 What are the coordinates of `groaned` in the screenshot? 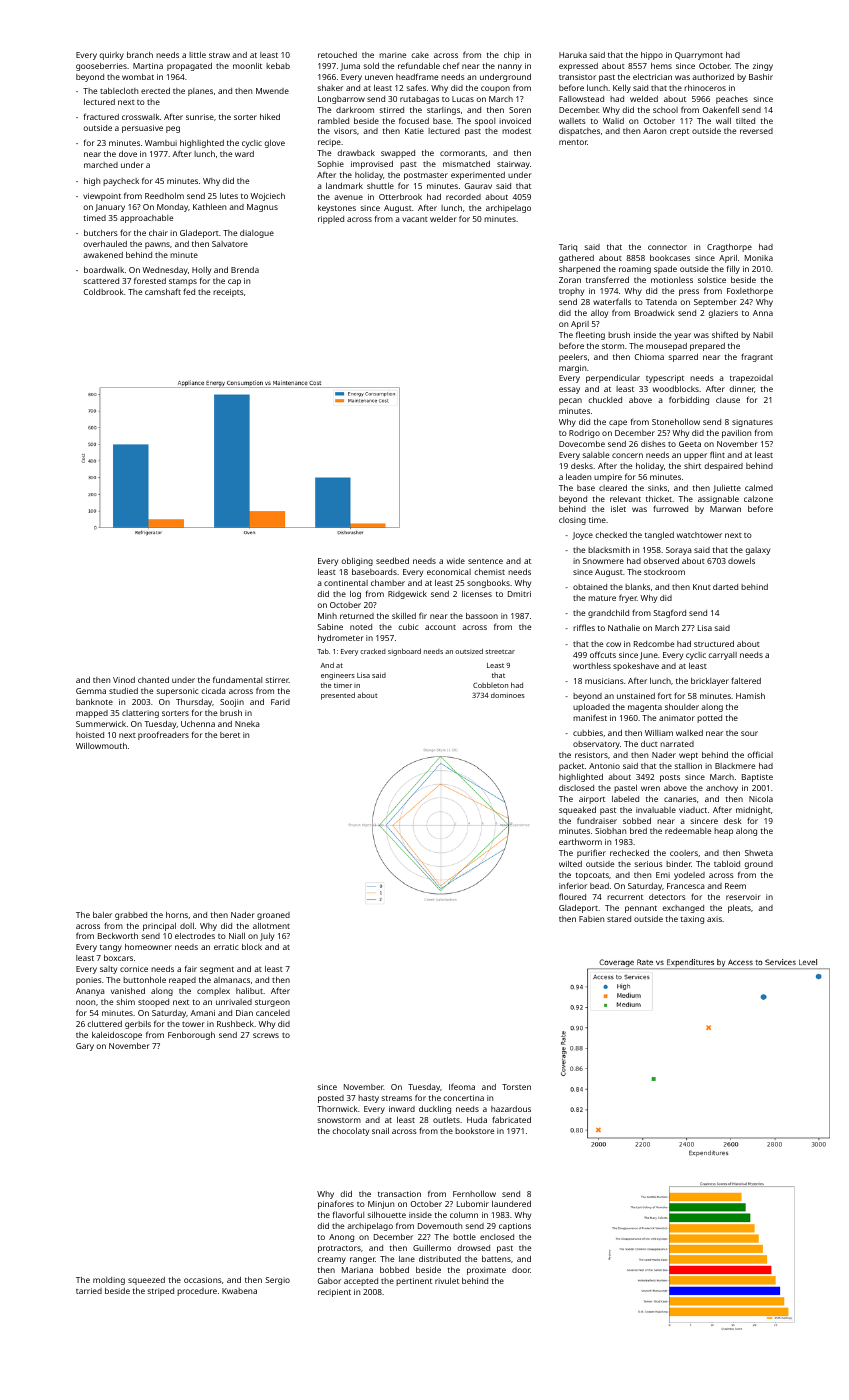 It's located at (273, 916).
